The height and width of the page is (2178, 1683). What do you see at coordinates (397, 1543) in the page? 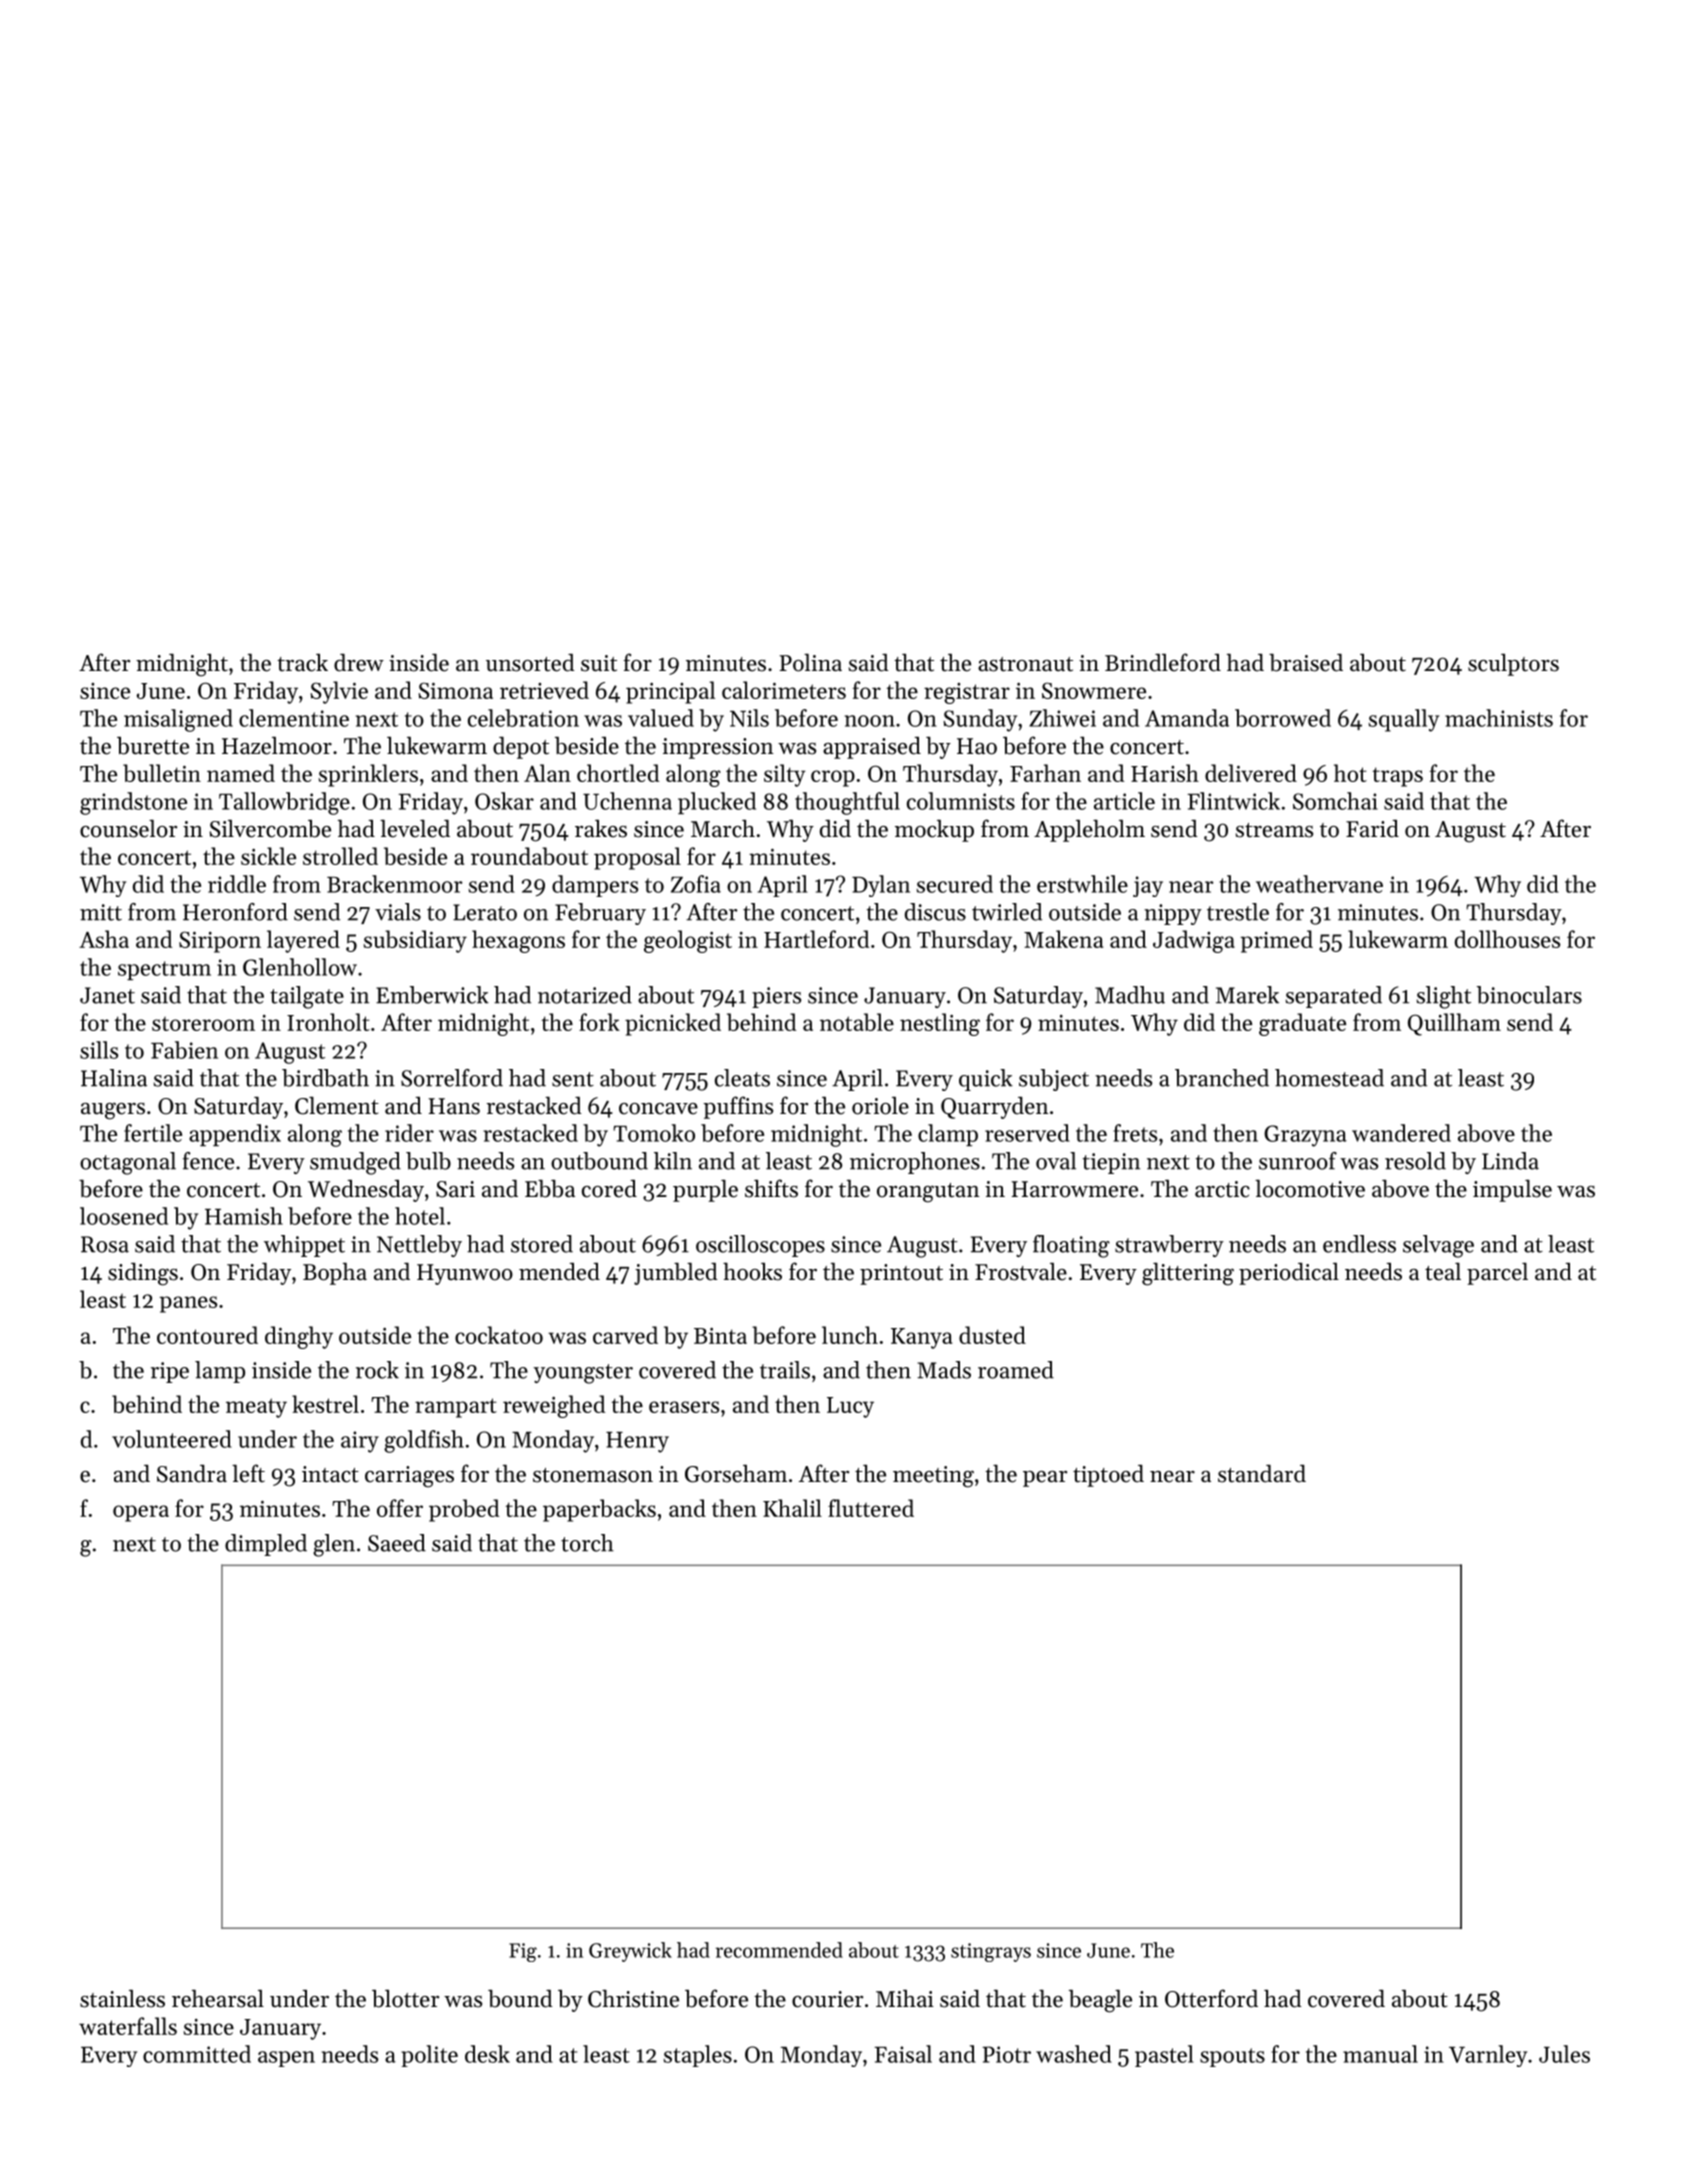
I see `Saeed` at bounding box center [397, 1543].
